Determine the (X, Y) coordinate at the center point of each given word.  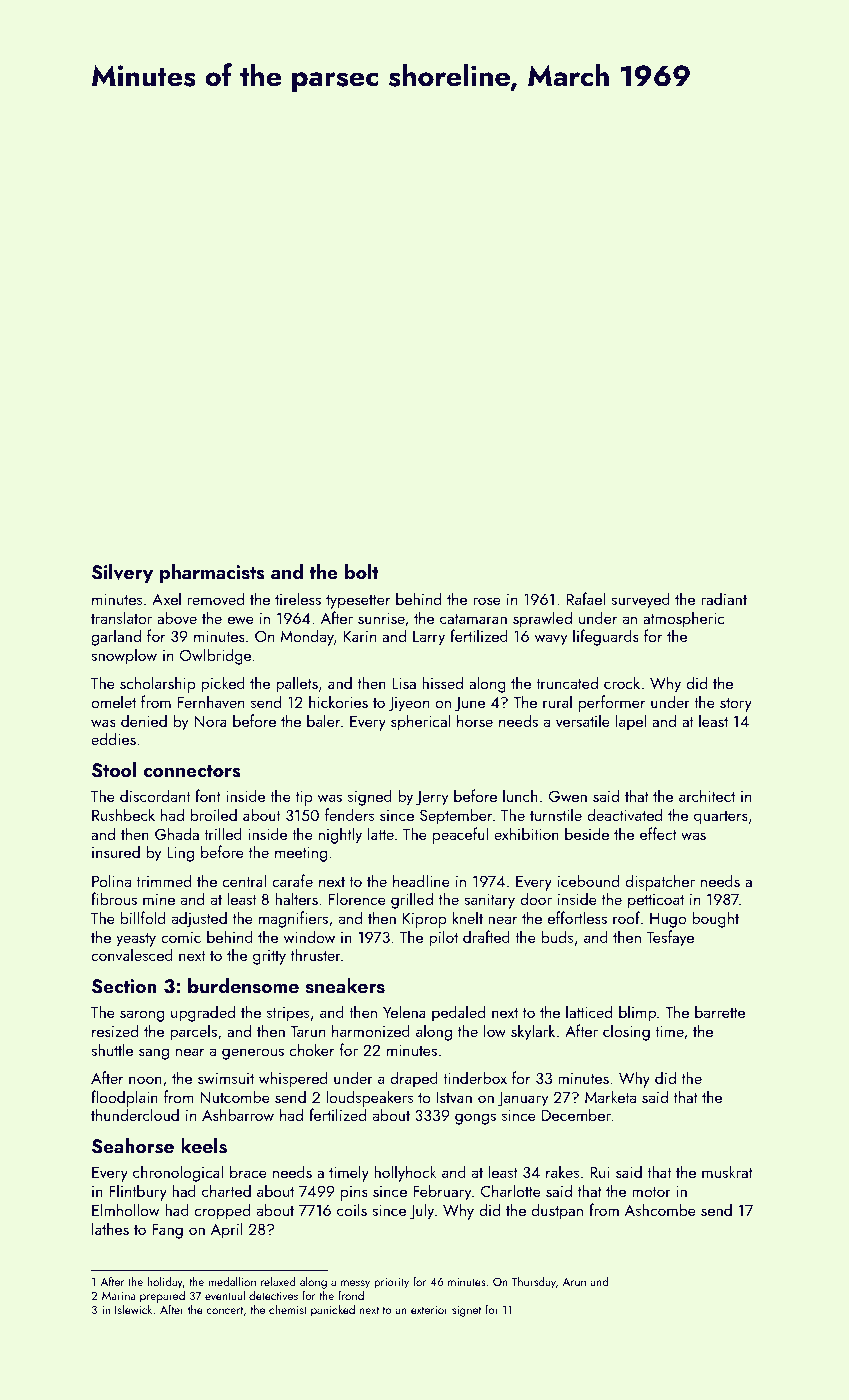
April (226, 1230)
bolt (362, 571)
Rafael (586, 598)
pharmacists (212, 574)
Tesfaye (670, 938)
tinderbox (475, 1077)
